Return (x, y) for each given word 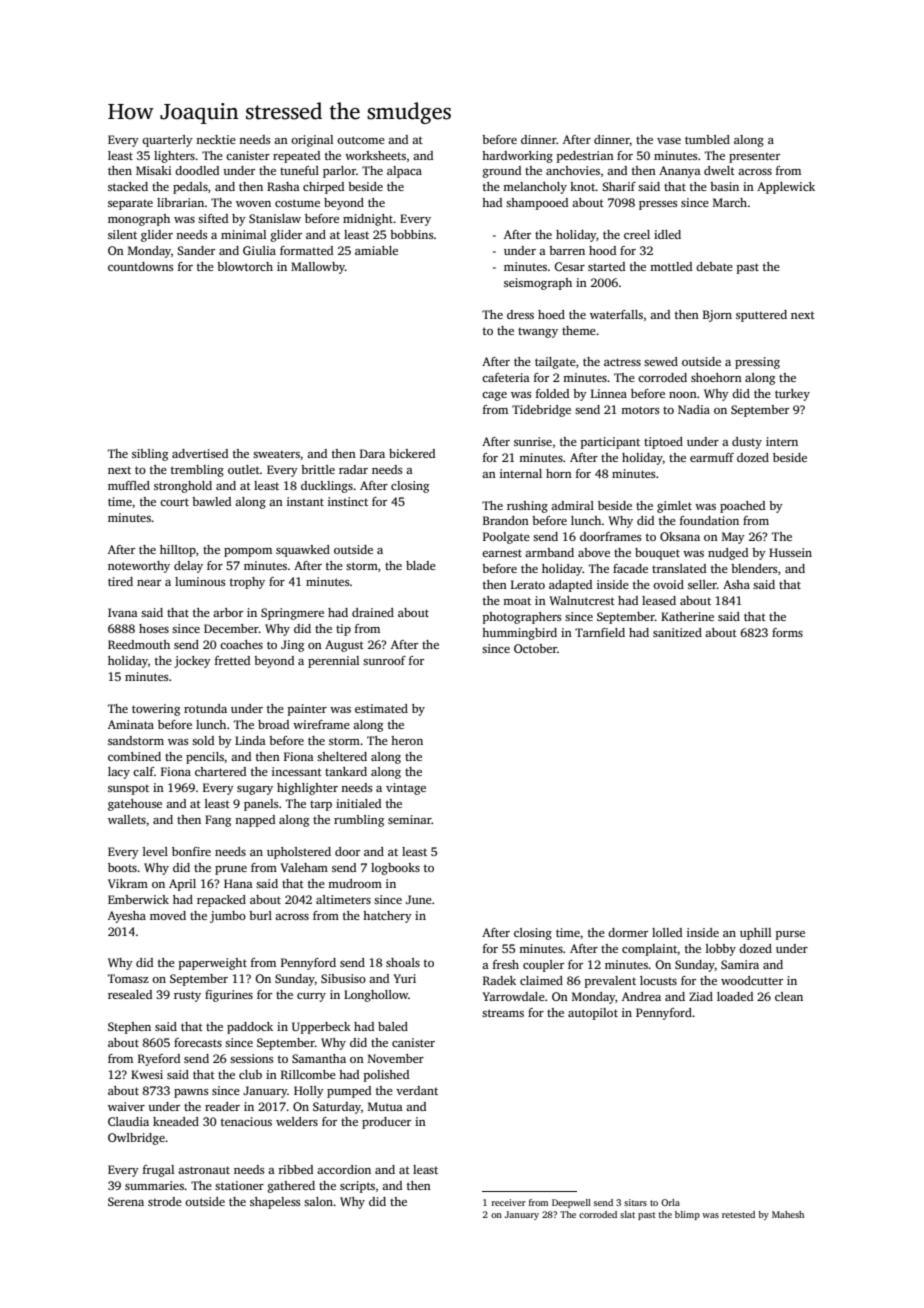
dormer (628, 932)
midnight (368, 220)
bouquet (657, 554)
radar (353, 469)
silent (122, 234)
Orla (670, 1202)
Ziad (701, 996)
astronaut (204, 1170)
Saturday (337, 1108)
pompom (248, 552)
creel (637, 234)
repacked (221, 901)
